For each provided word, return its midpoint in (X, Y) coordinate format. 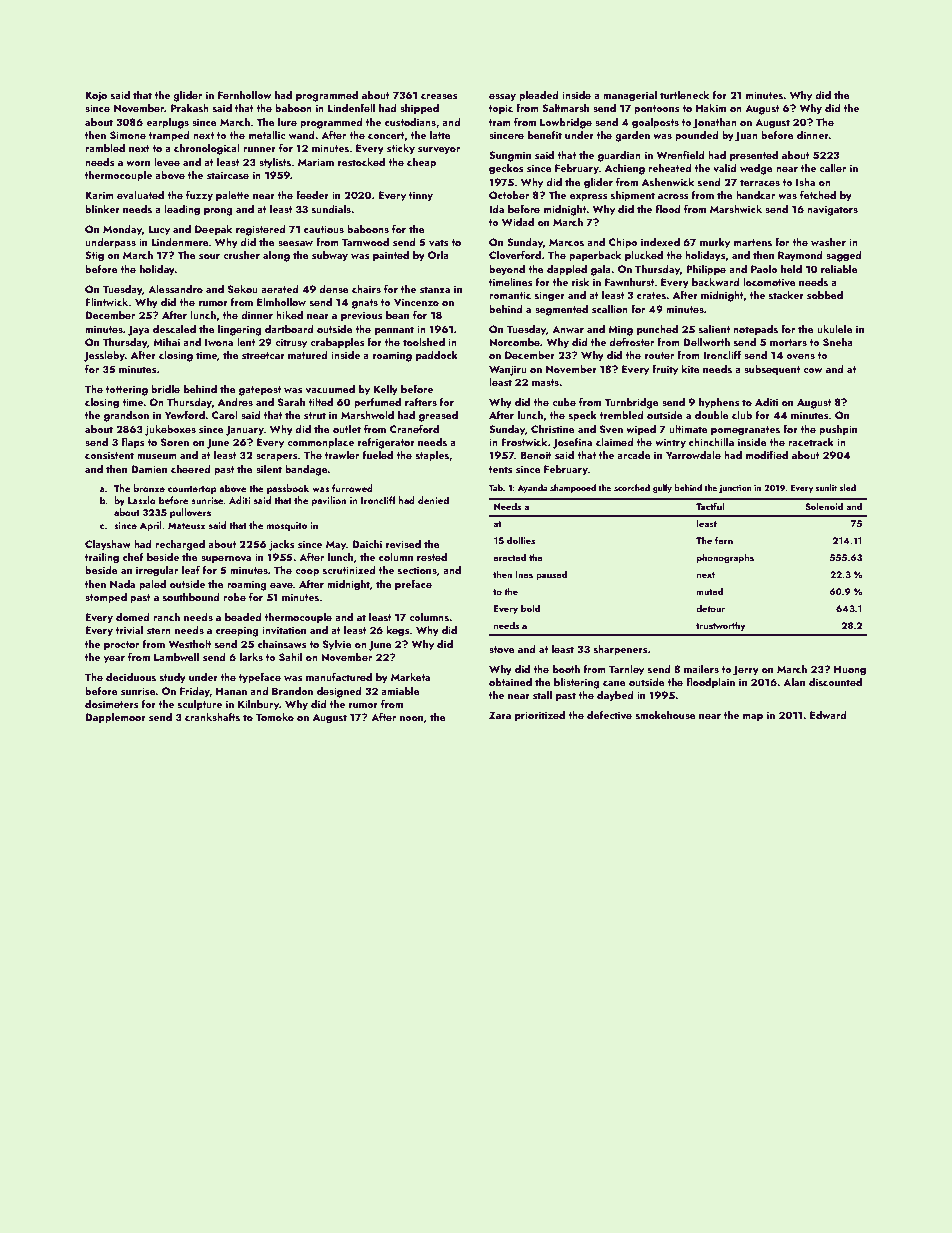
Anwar (568, 329)
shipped (419, 109)
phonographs (725, 558)
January (244, 430)
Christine (553, 429)
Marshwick (736, 209)
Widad (518, 222)
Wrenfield (680, 154)
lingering (239, 330)
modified (767, 454)
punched (657, 330)
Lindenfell (351, 107)
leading (182, 210)
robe (234, 597)
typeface (260, 678)
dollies (521, 540)
